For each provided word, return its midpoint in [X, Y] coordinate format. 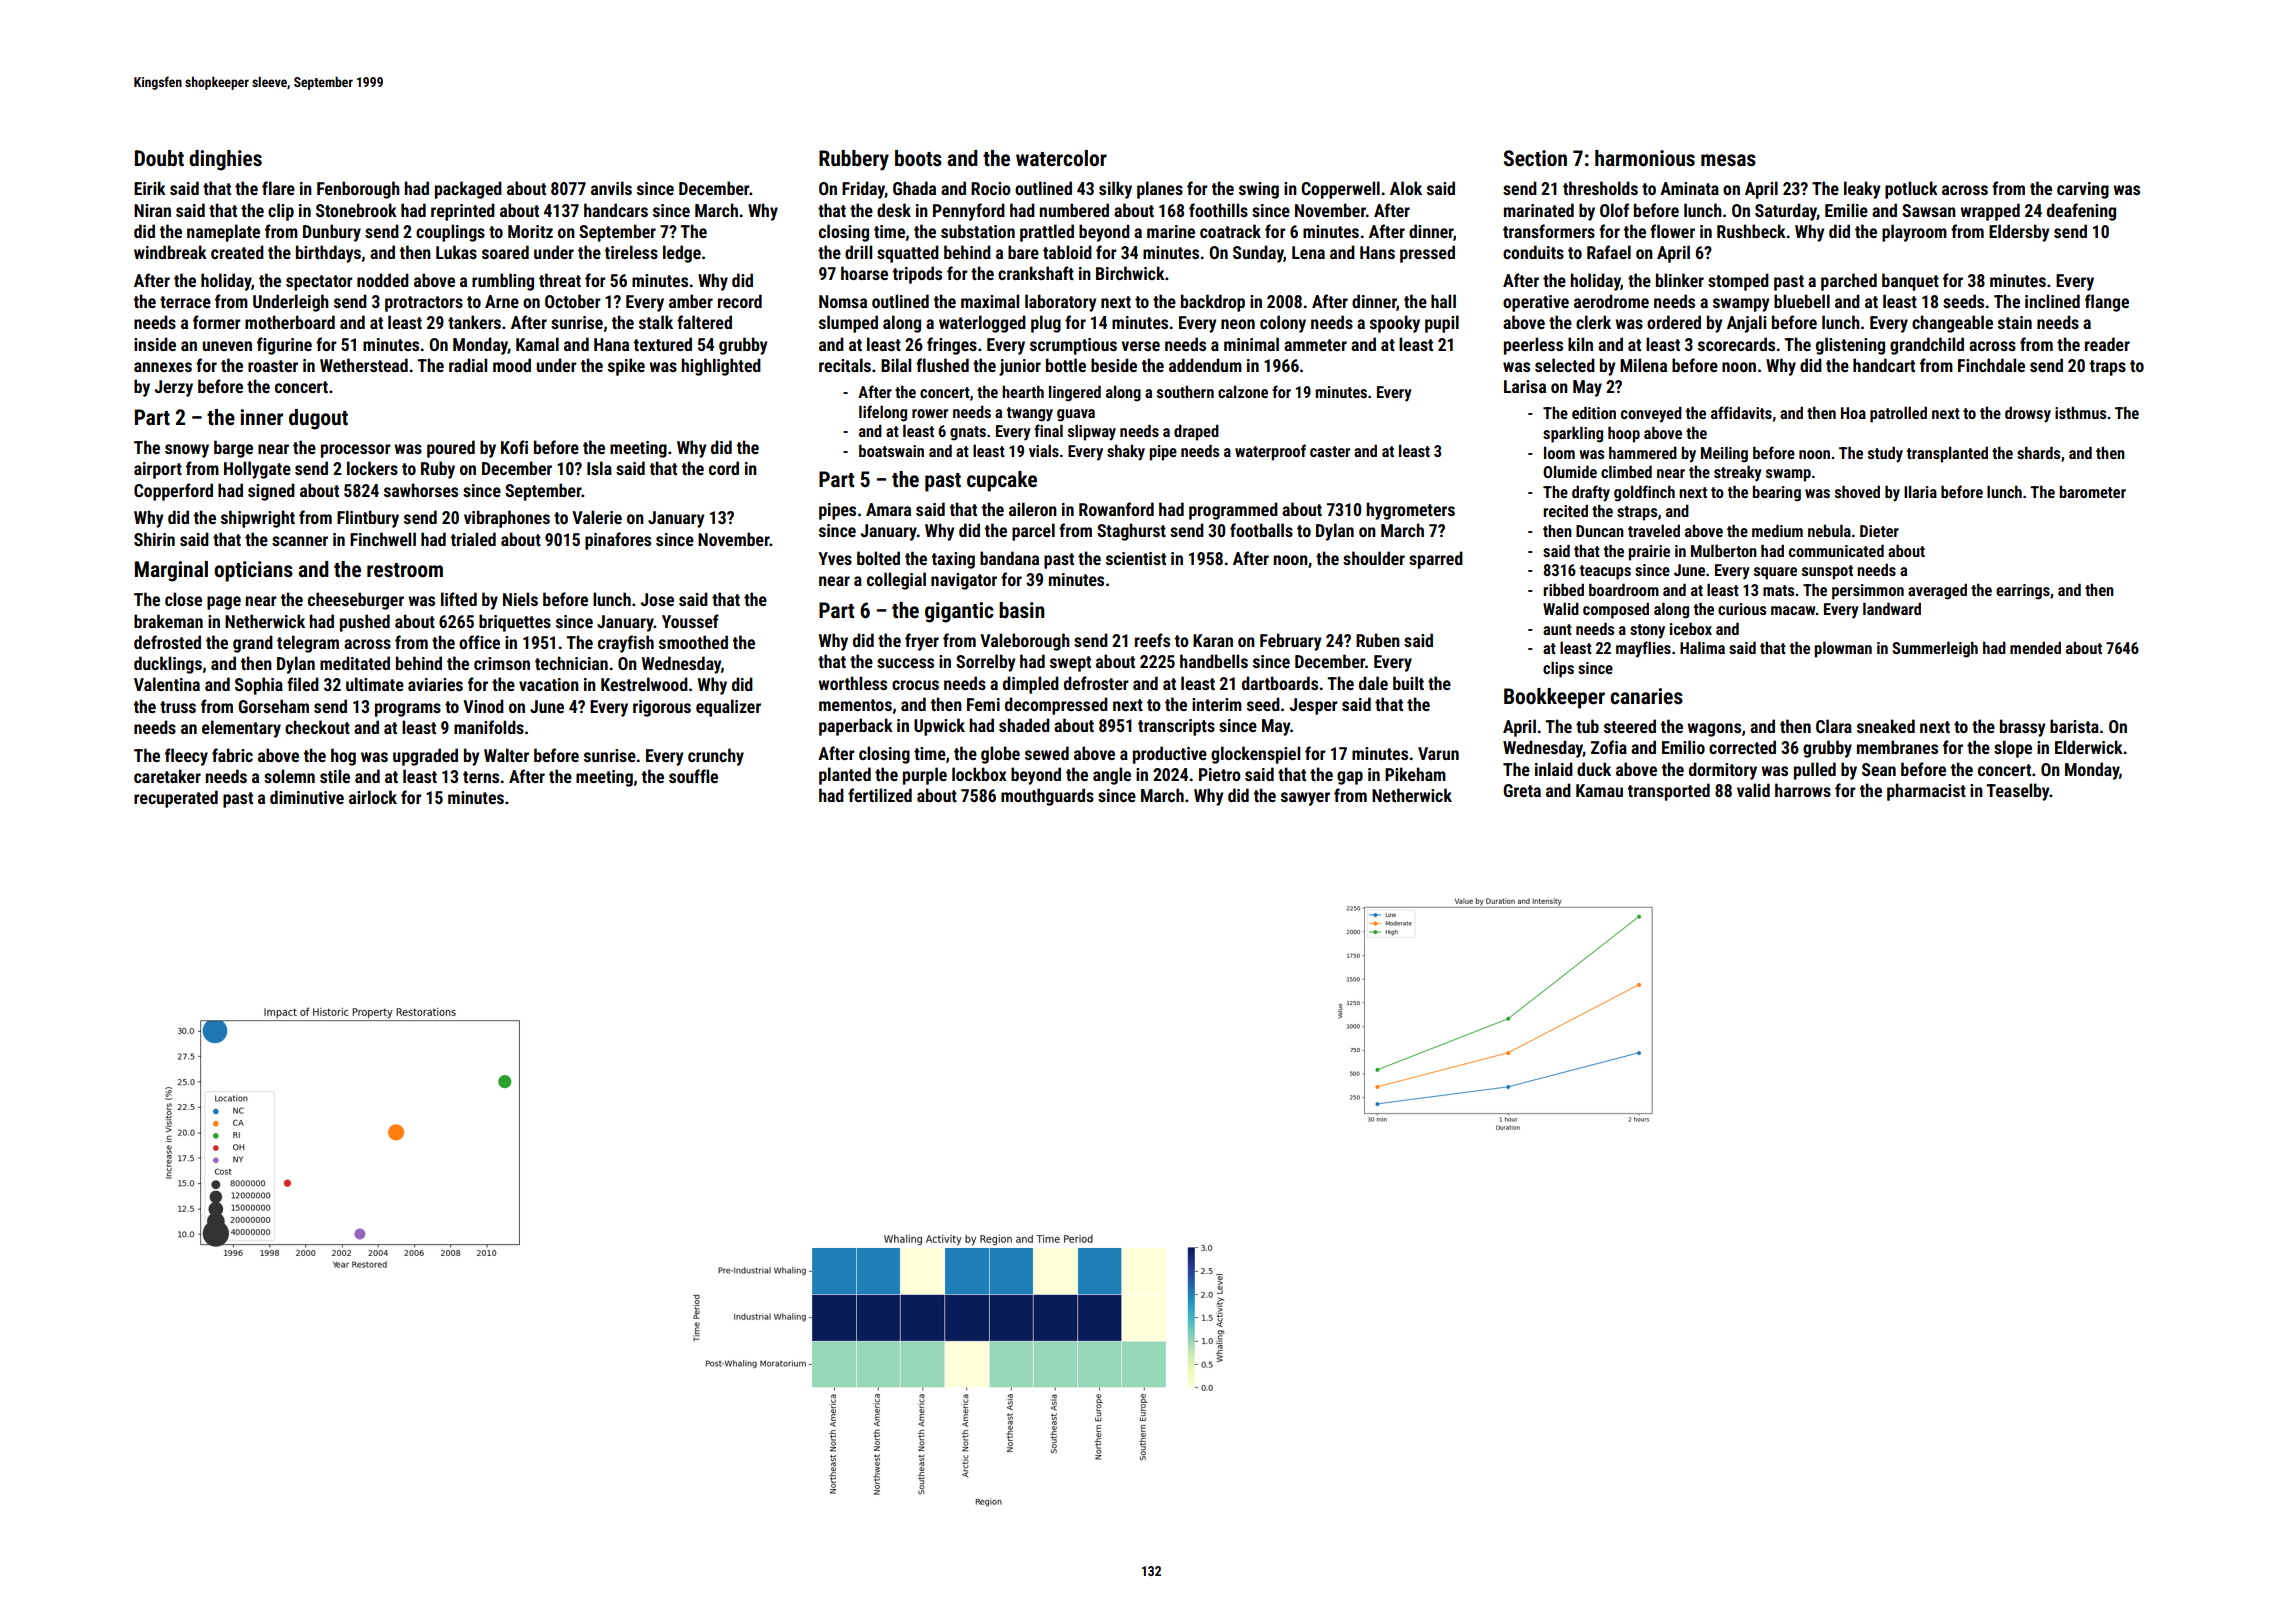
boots [918, 158]
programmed [1233, 511]
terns [481, 777]
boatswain [891, 450]
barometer [2093, 491]
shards [2038, 452]
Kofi [514, 447]
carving [2083, 190]
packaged [468, 190]
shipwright [258, 519]
